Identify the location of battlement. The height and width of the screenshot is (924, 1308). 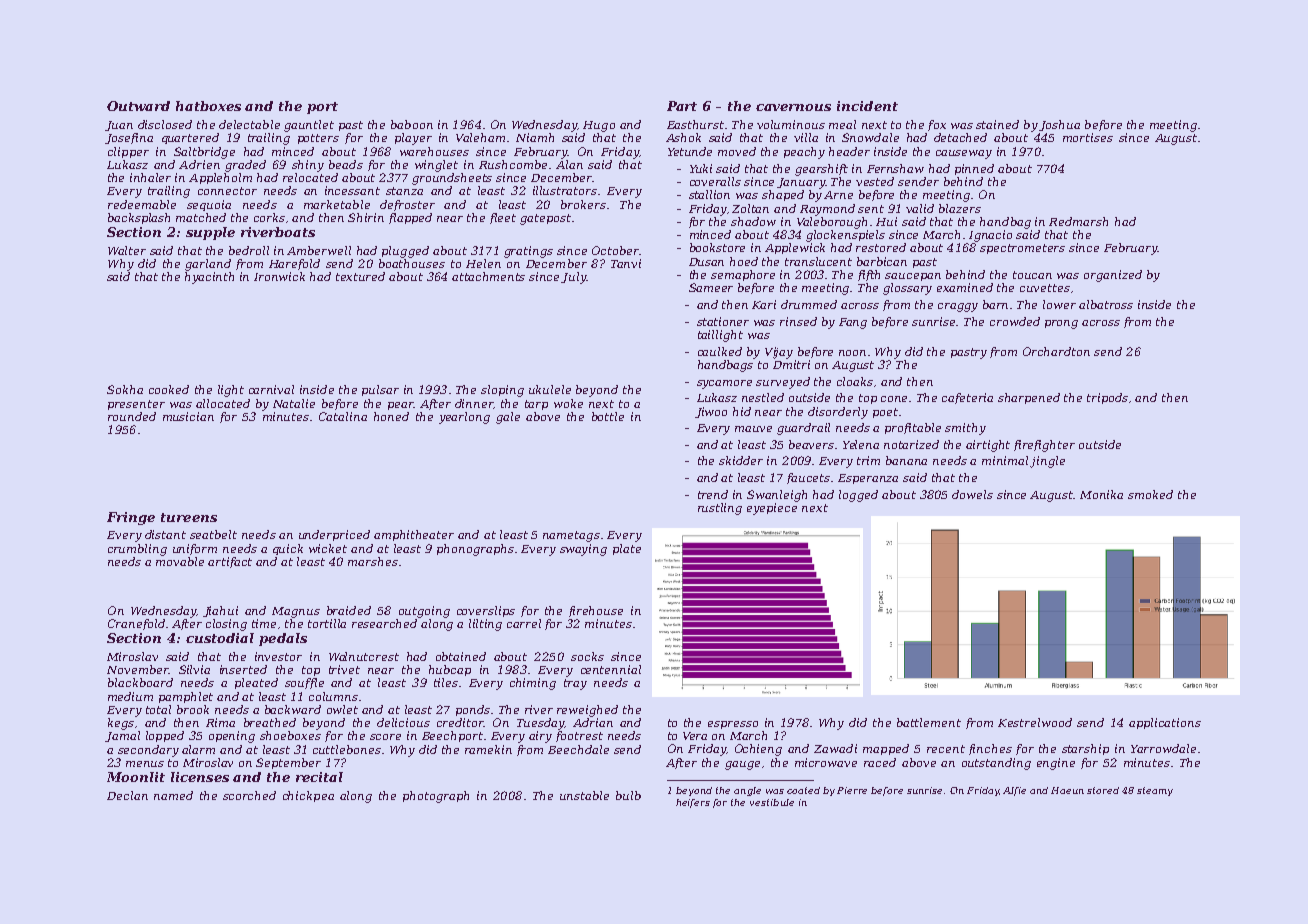
(929, 722).
